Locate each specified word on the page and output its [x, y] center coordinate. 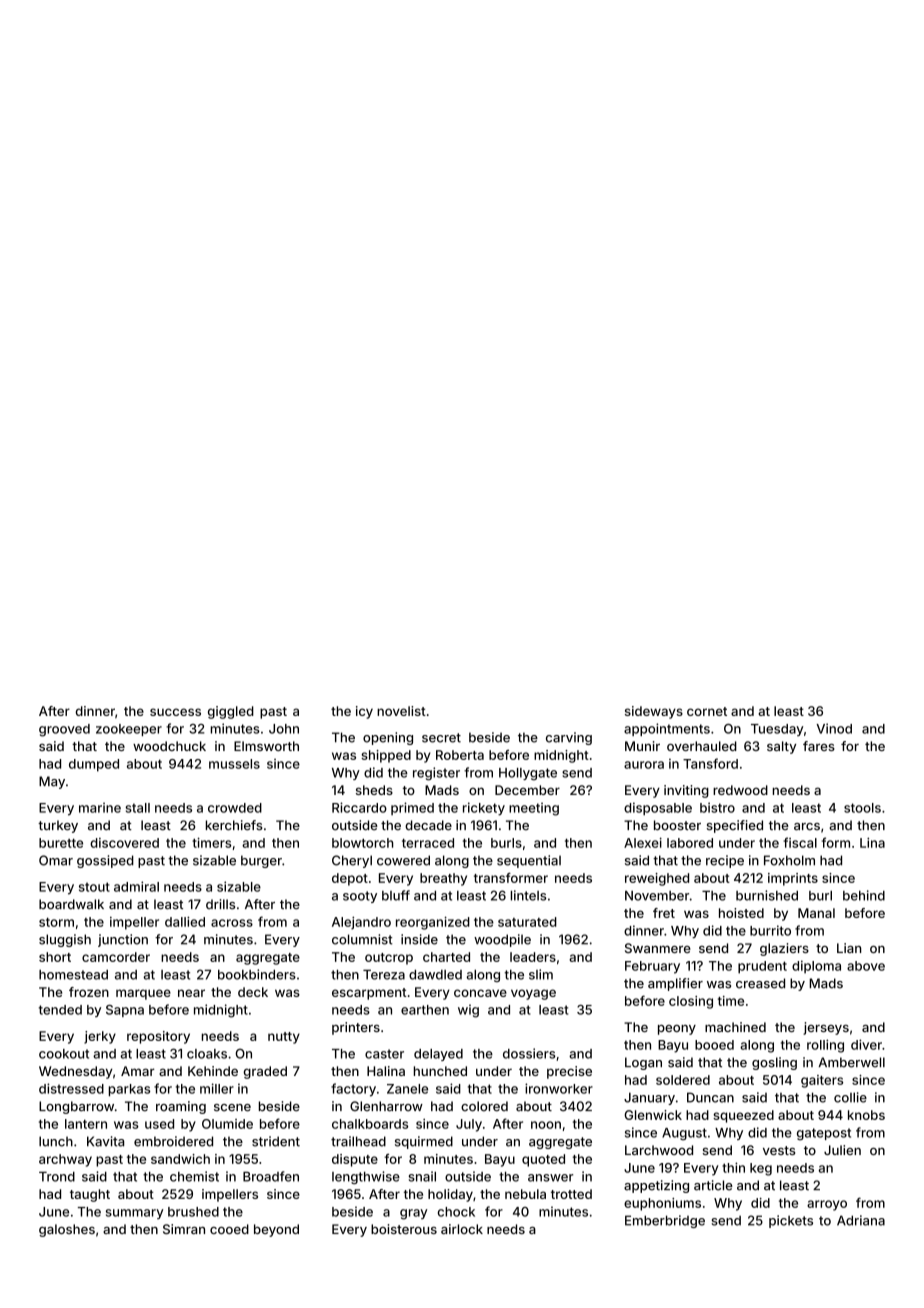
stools [862, 808]
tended [60, 1010]
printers [356, 1028]
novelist [401, 711]
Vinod [834, 728]
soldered [683, 1080]
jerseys [826, 1028]
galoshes [67, 1230]
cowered [403, 860]
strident [276, 1141]
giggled [231, 712]
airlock [462, 1229]
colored [484, 1106]
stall [137, 808]
